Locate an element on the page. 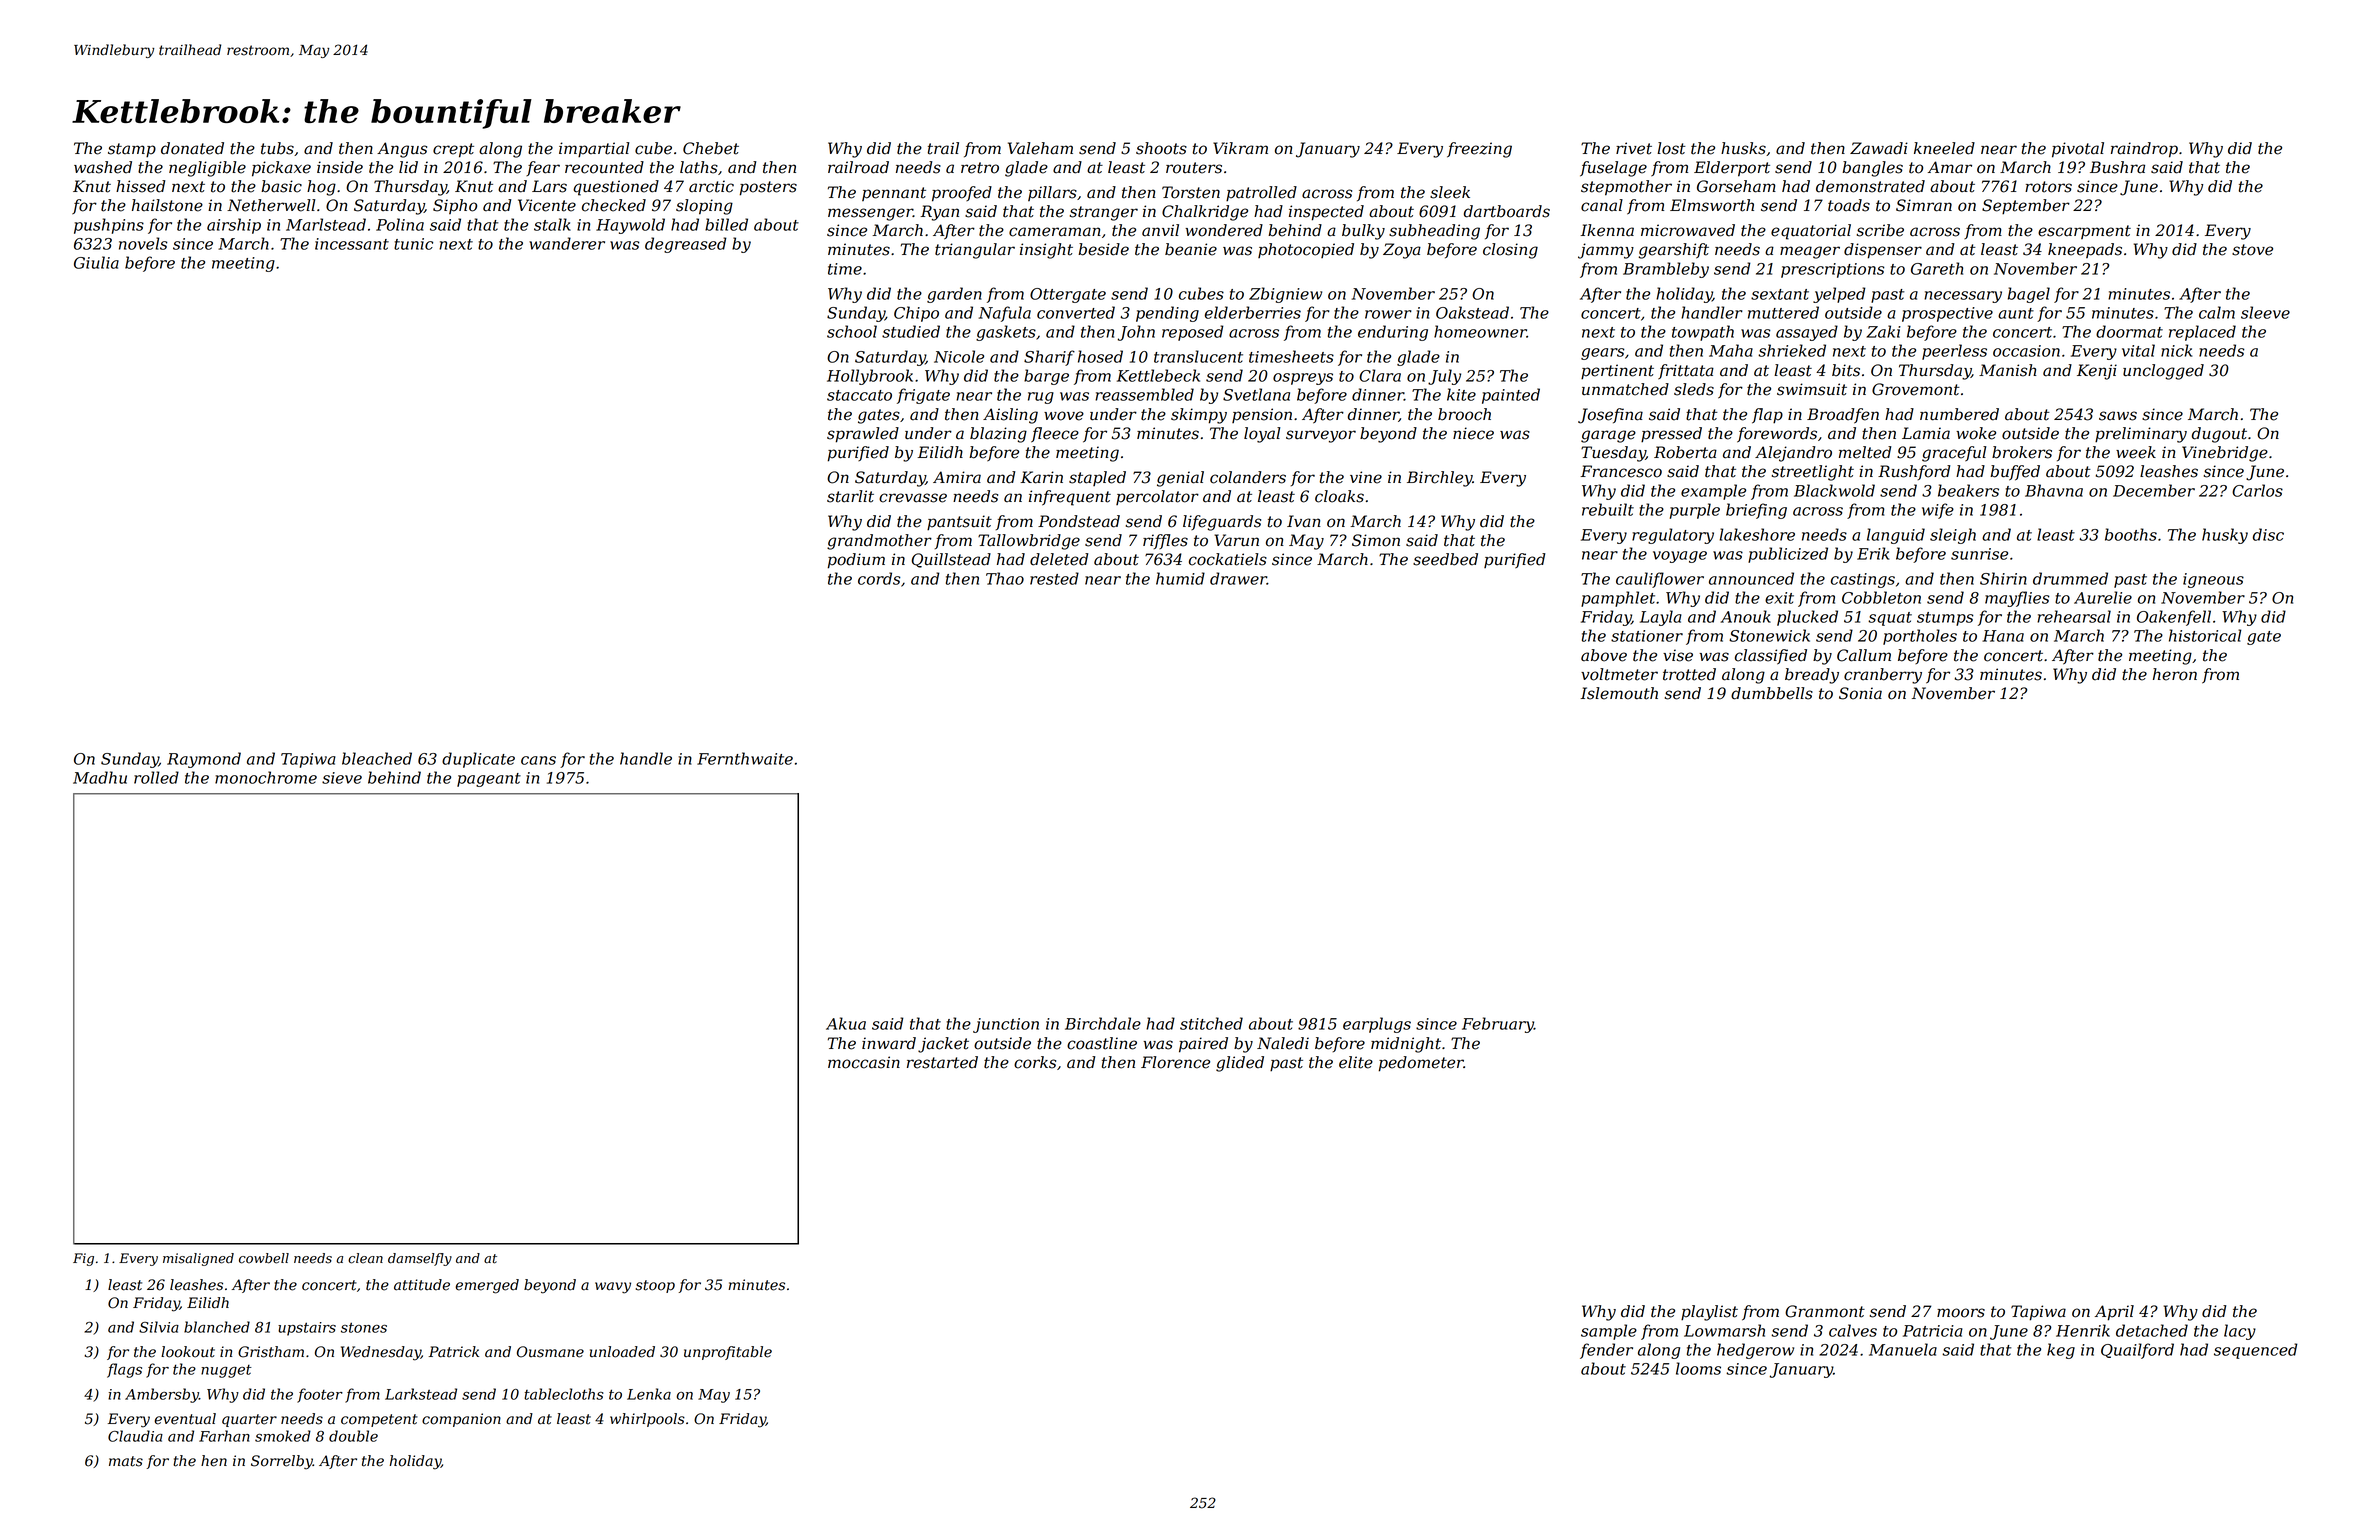 Image resolution: width=2380 pixels, height=1540 pixels. moccasin is located at coordinates (864, 1062).
